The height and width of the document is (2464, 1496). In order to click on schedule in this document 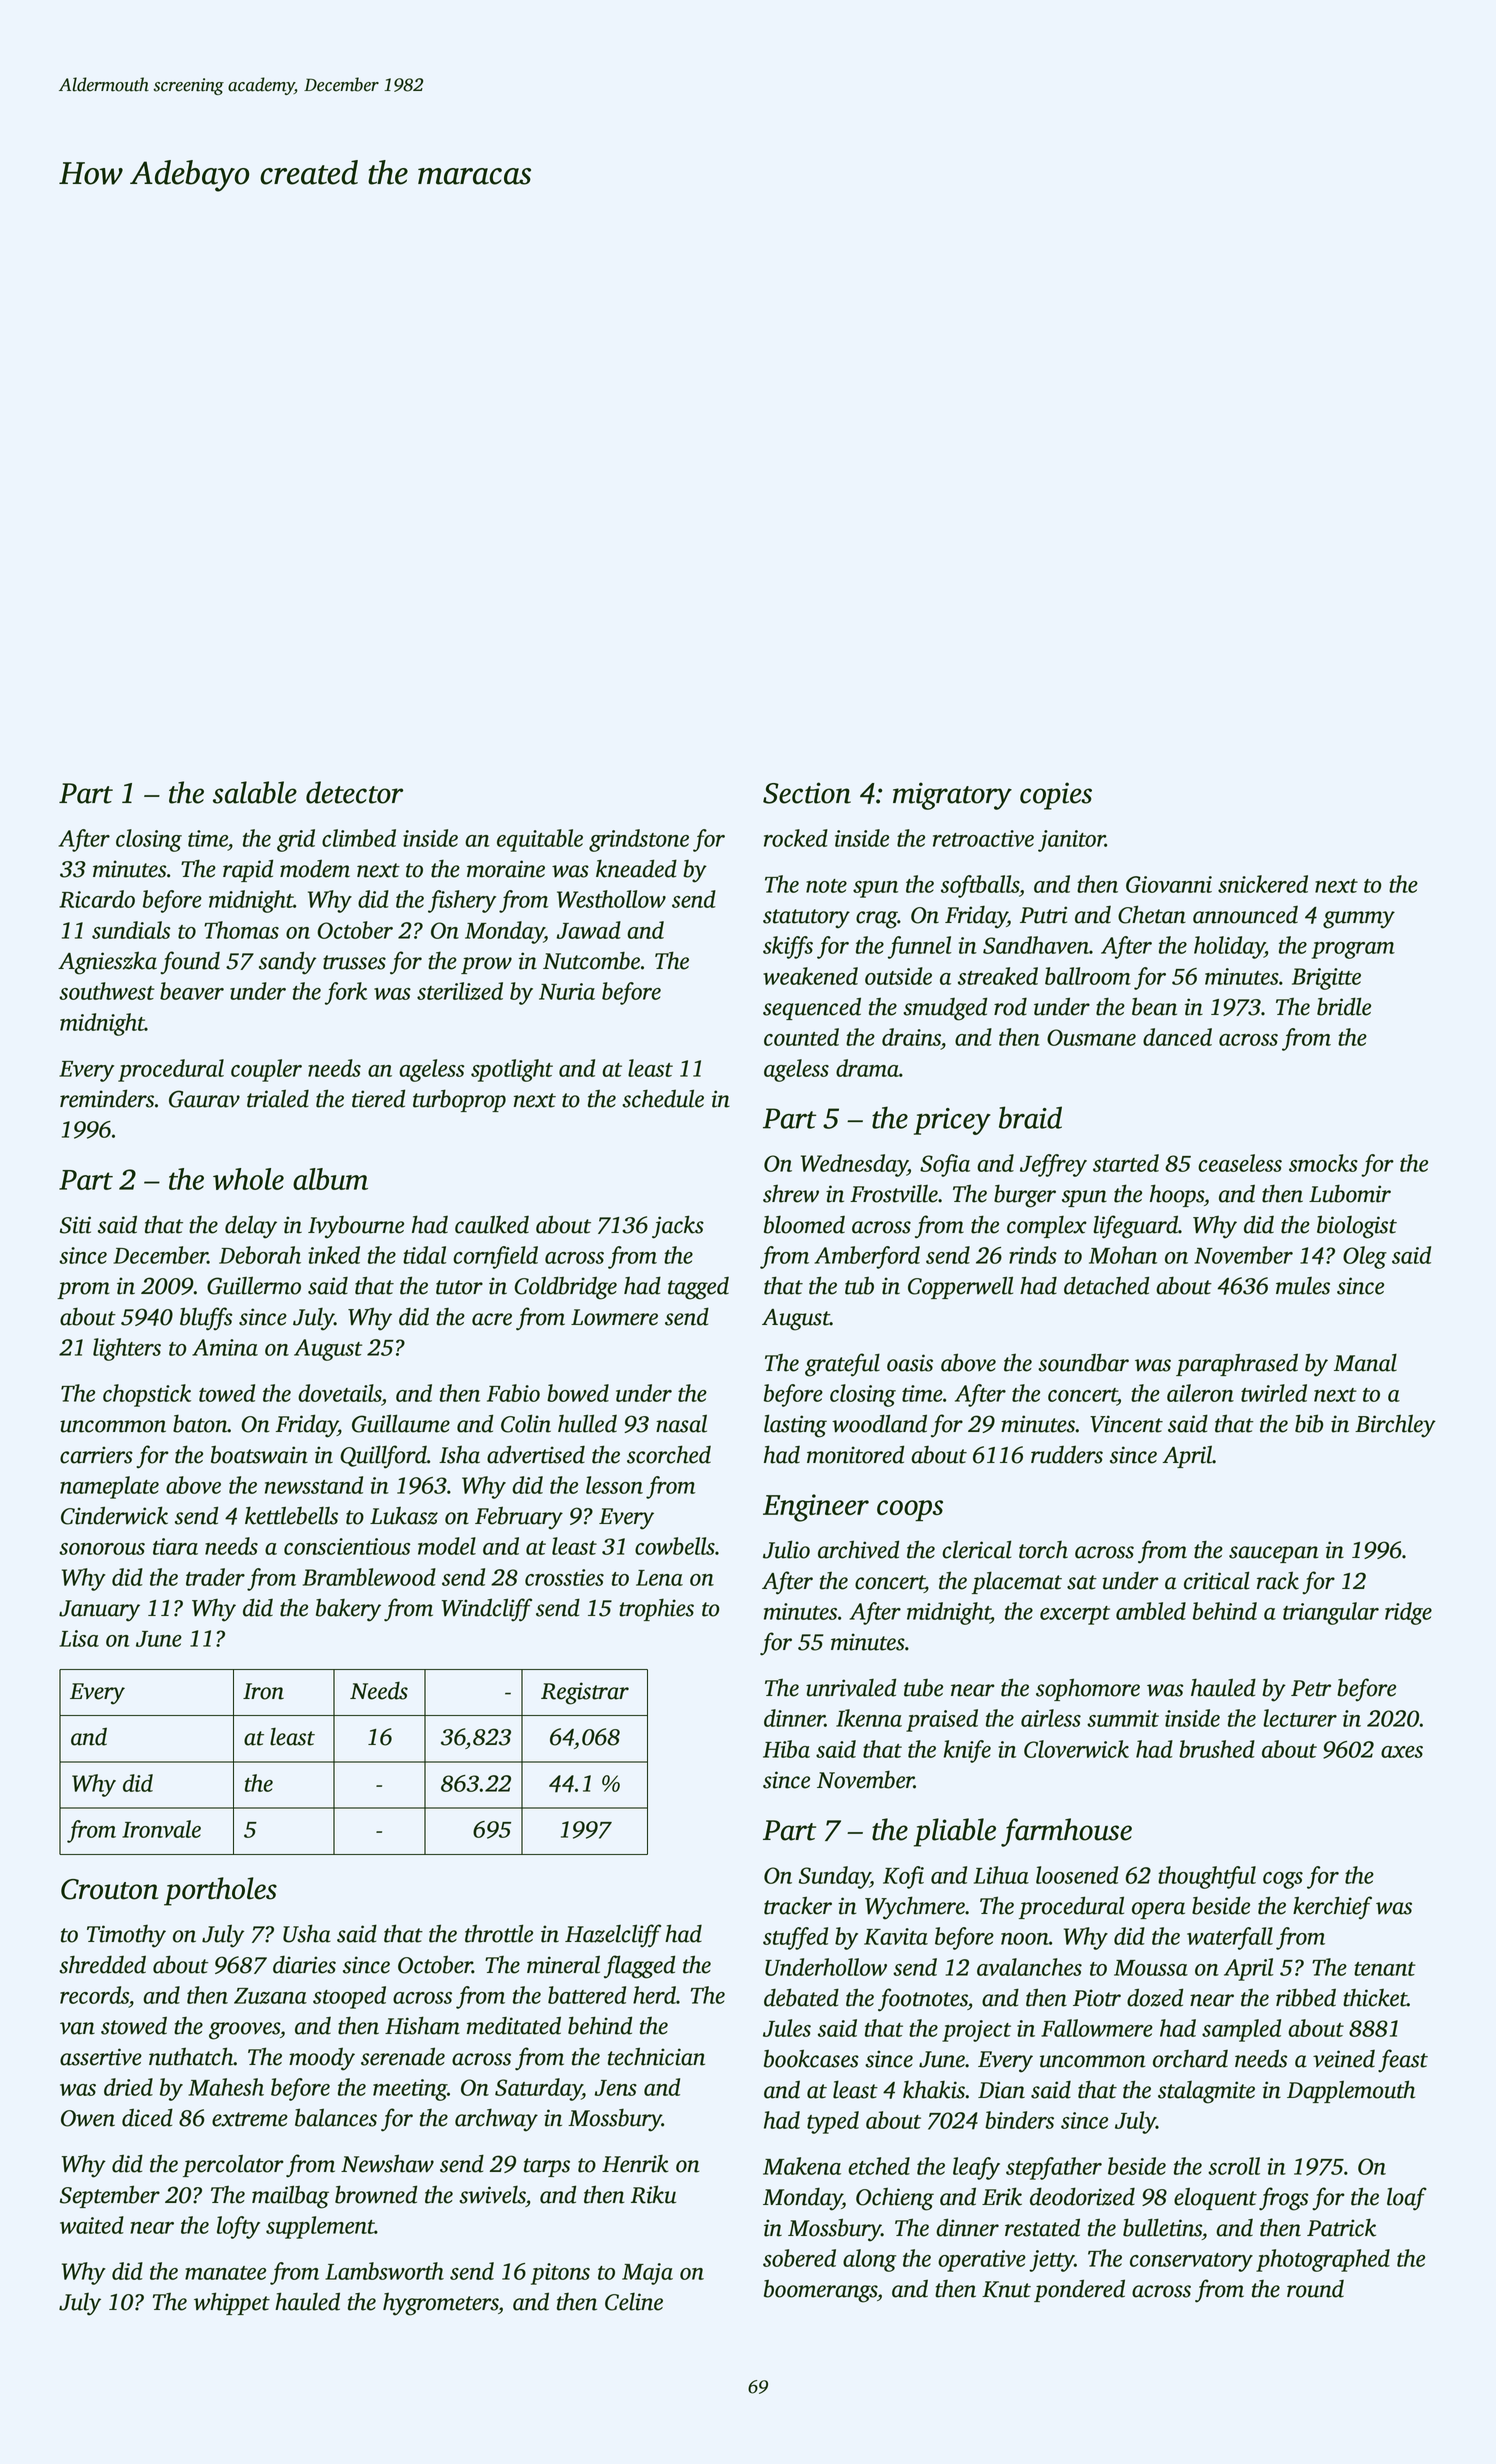, I will do `click(663, 1098)`.
